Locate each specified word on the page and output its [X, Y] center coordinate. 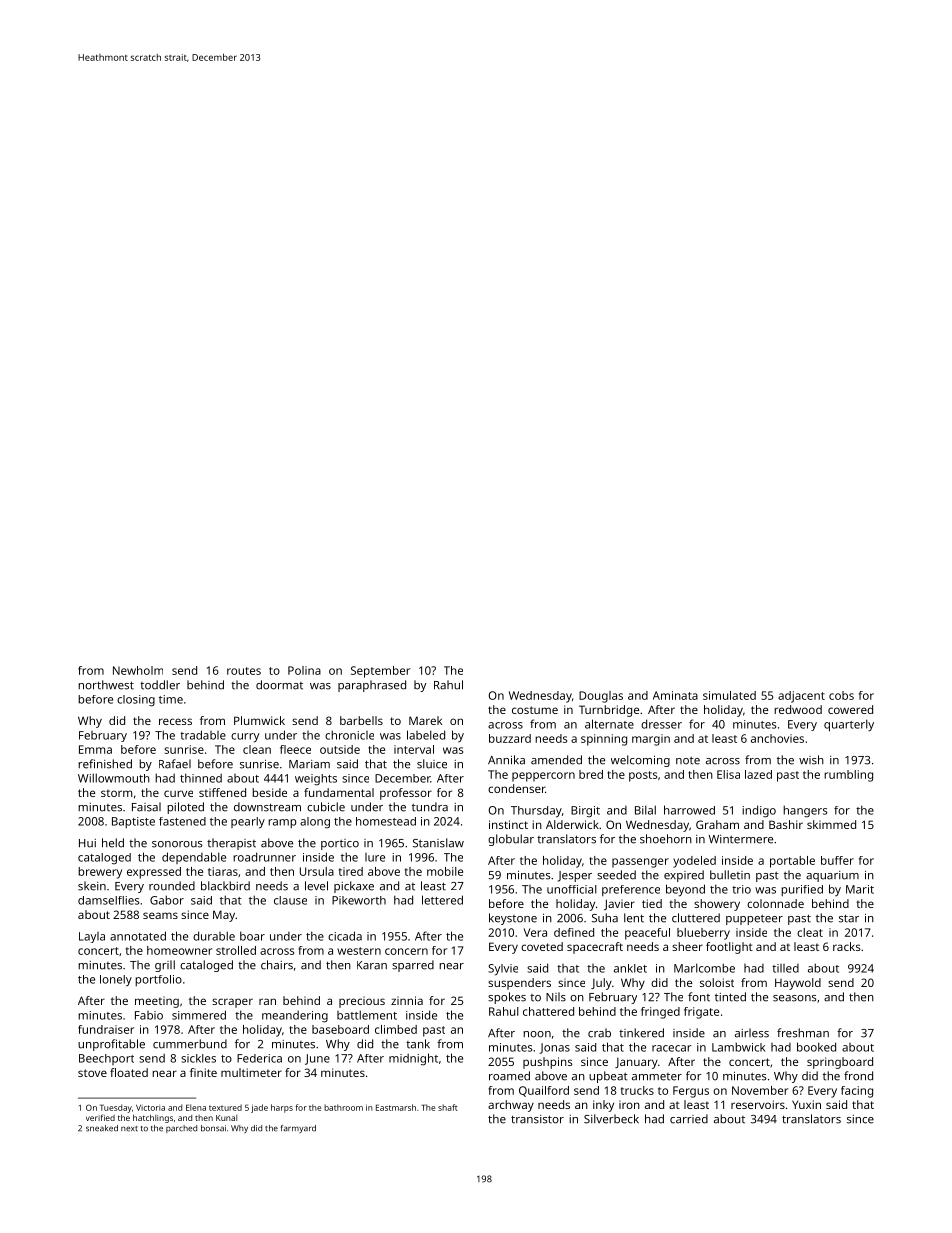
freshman [803, 1033]
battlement [367, 1015]
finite [203, 1072]
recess [175, 721]
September [380, 672]
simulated [729, 695]
